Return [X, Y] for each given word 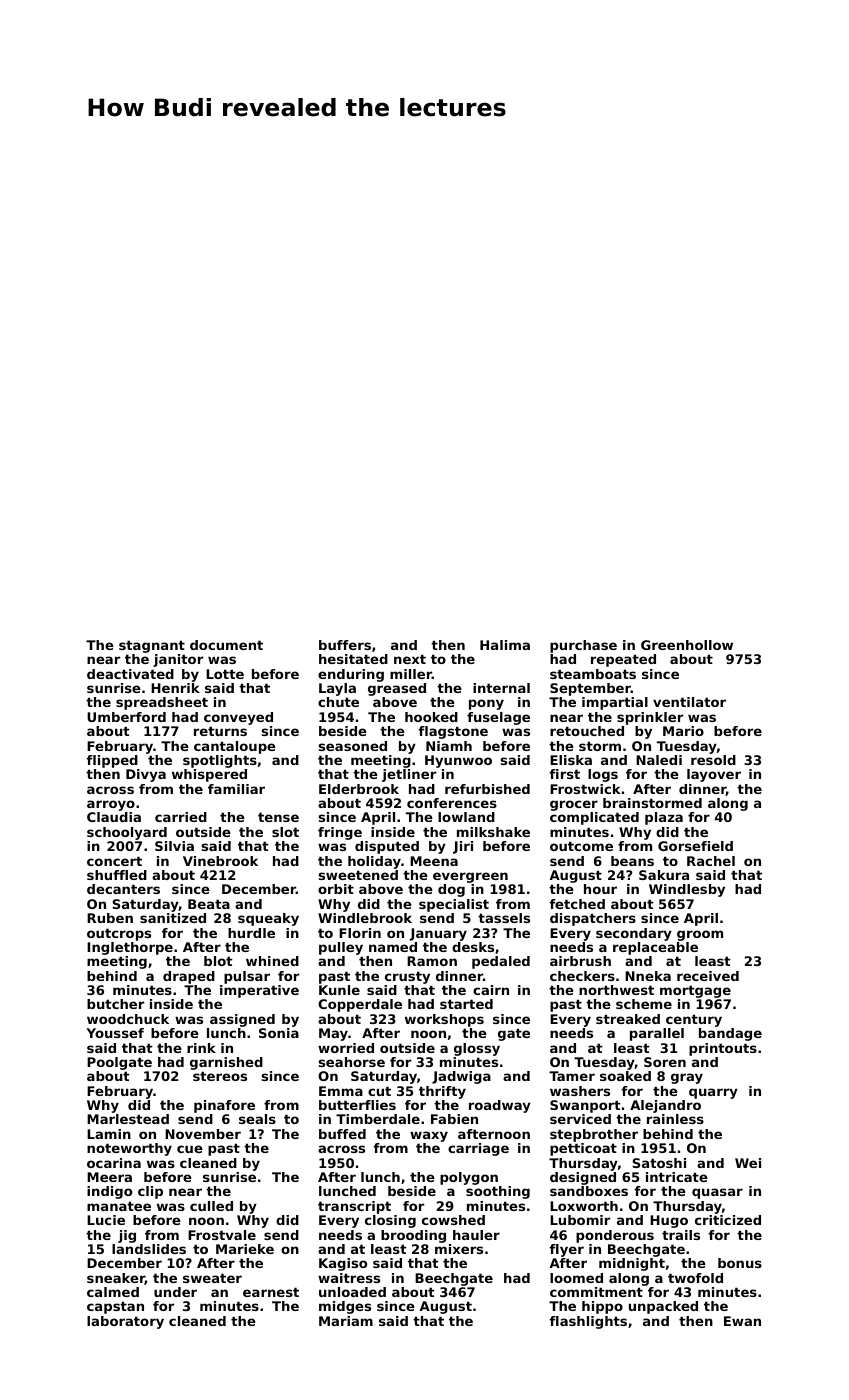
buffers [345, 645]
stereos [220, 1076]
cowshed [453, 1220]
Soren [665, 1062]
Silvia [174, 846]
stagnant [152, 646]
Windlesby [687, 890]
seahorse [352, 1062]
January [438, 934]
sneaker [116, 1279]
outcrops [119, 934]
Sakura [664, 875]
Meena [434, 861]
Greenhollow [687, 645]
